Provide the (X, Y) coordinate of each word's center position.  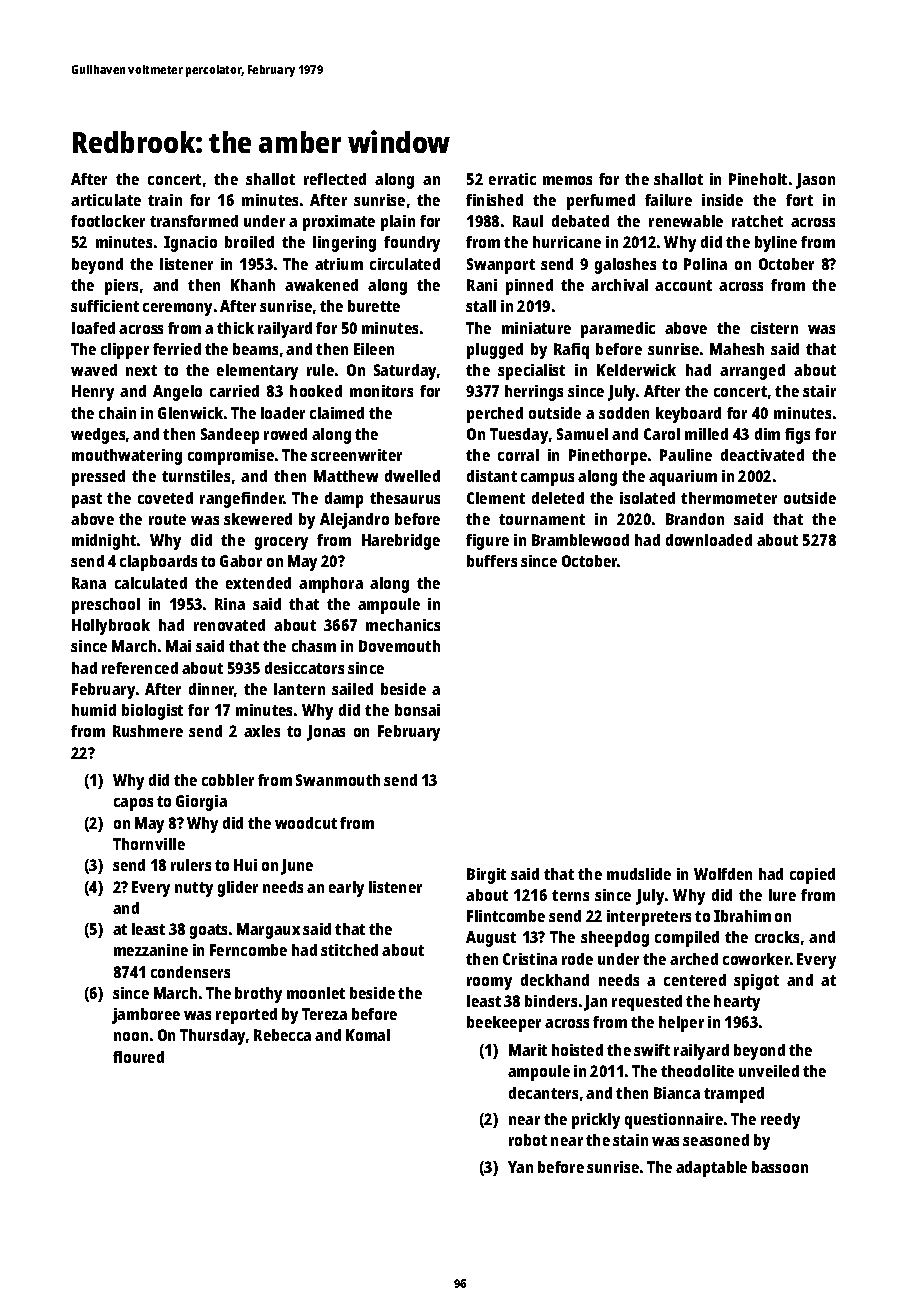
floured (138, 1057)
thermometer (729, 498)
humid (94, 710)
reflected (335, 179)
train (165, 200)
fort (799, 200)
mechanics (403, 625)
